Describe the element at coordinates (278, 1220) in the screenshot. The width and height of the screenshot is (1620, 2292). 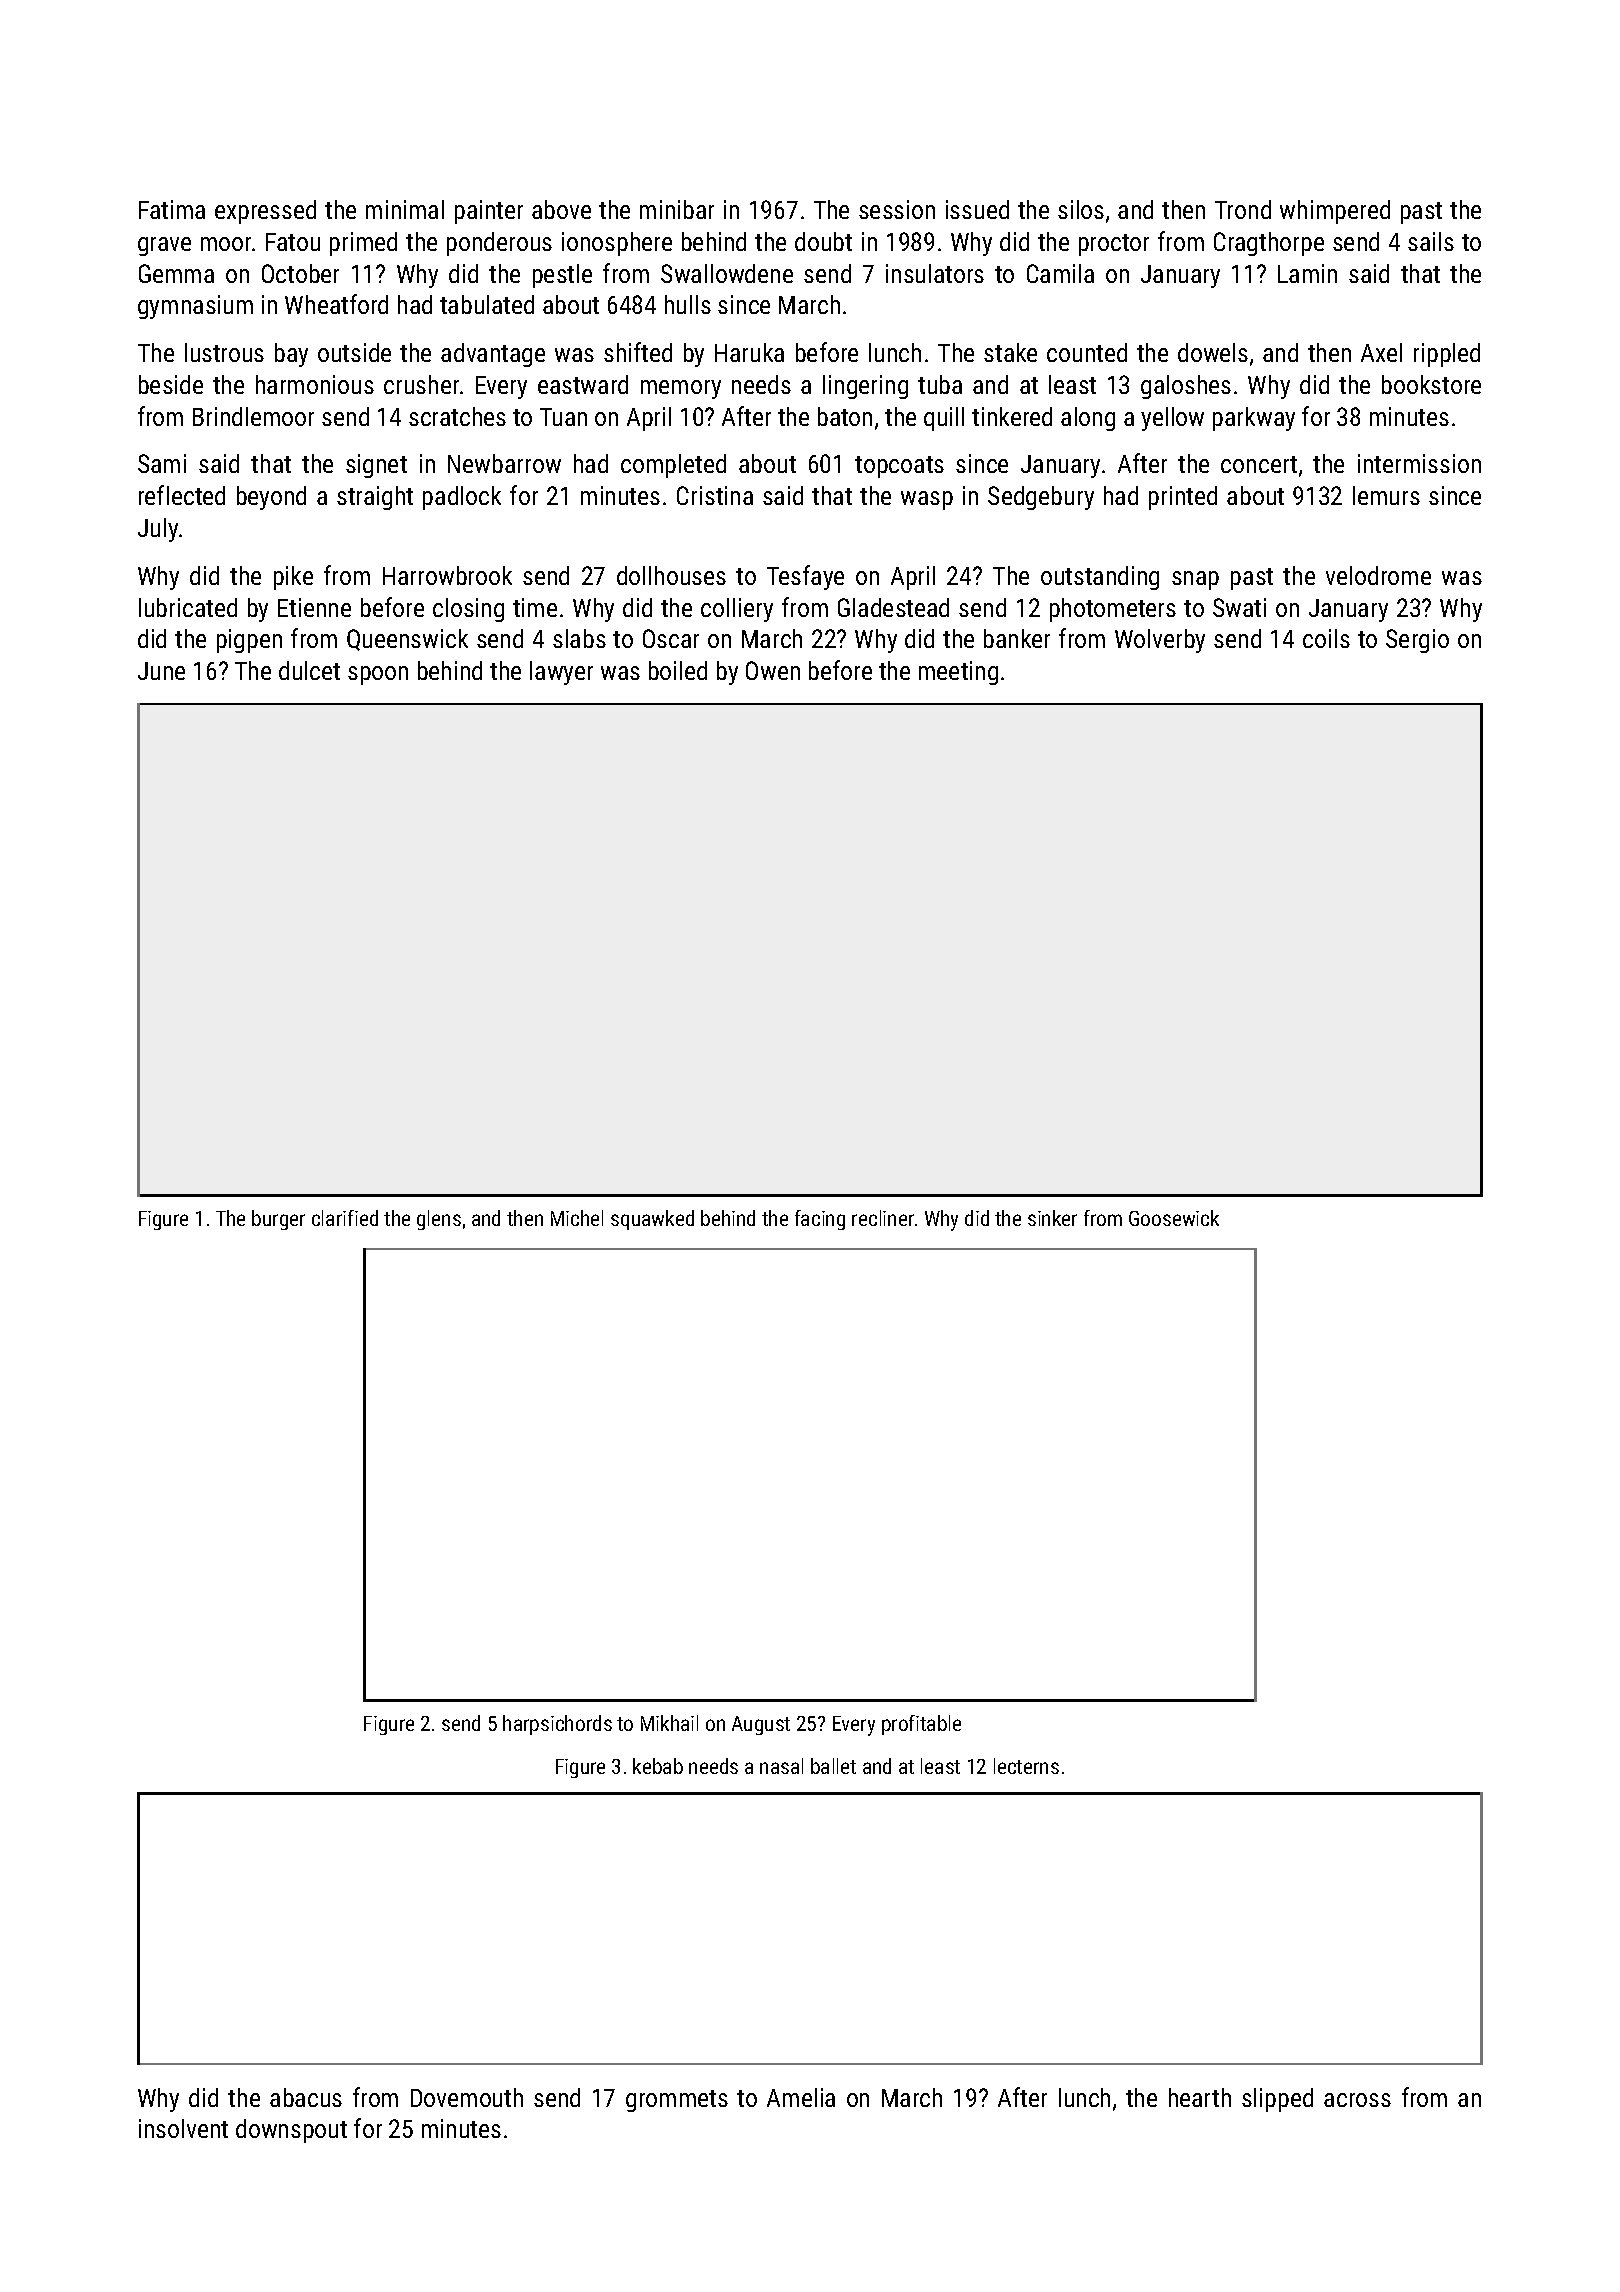
I see `burger` at that location.
